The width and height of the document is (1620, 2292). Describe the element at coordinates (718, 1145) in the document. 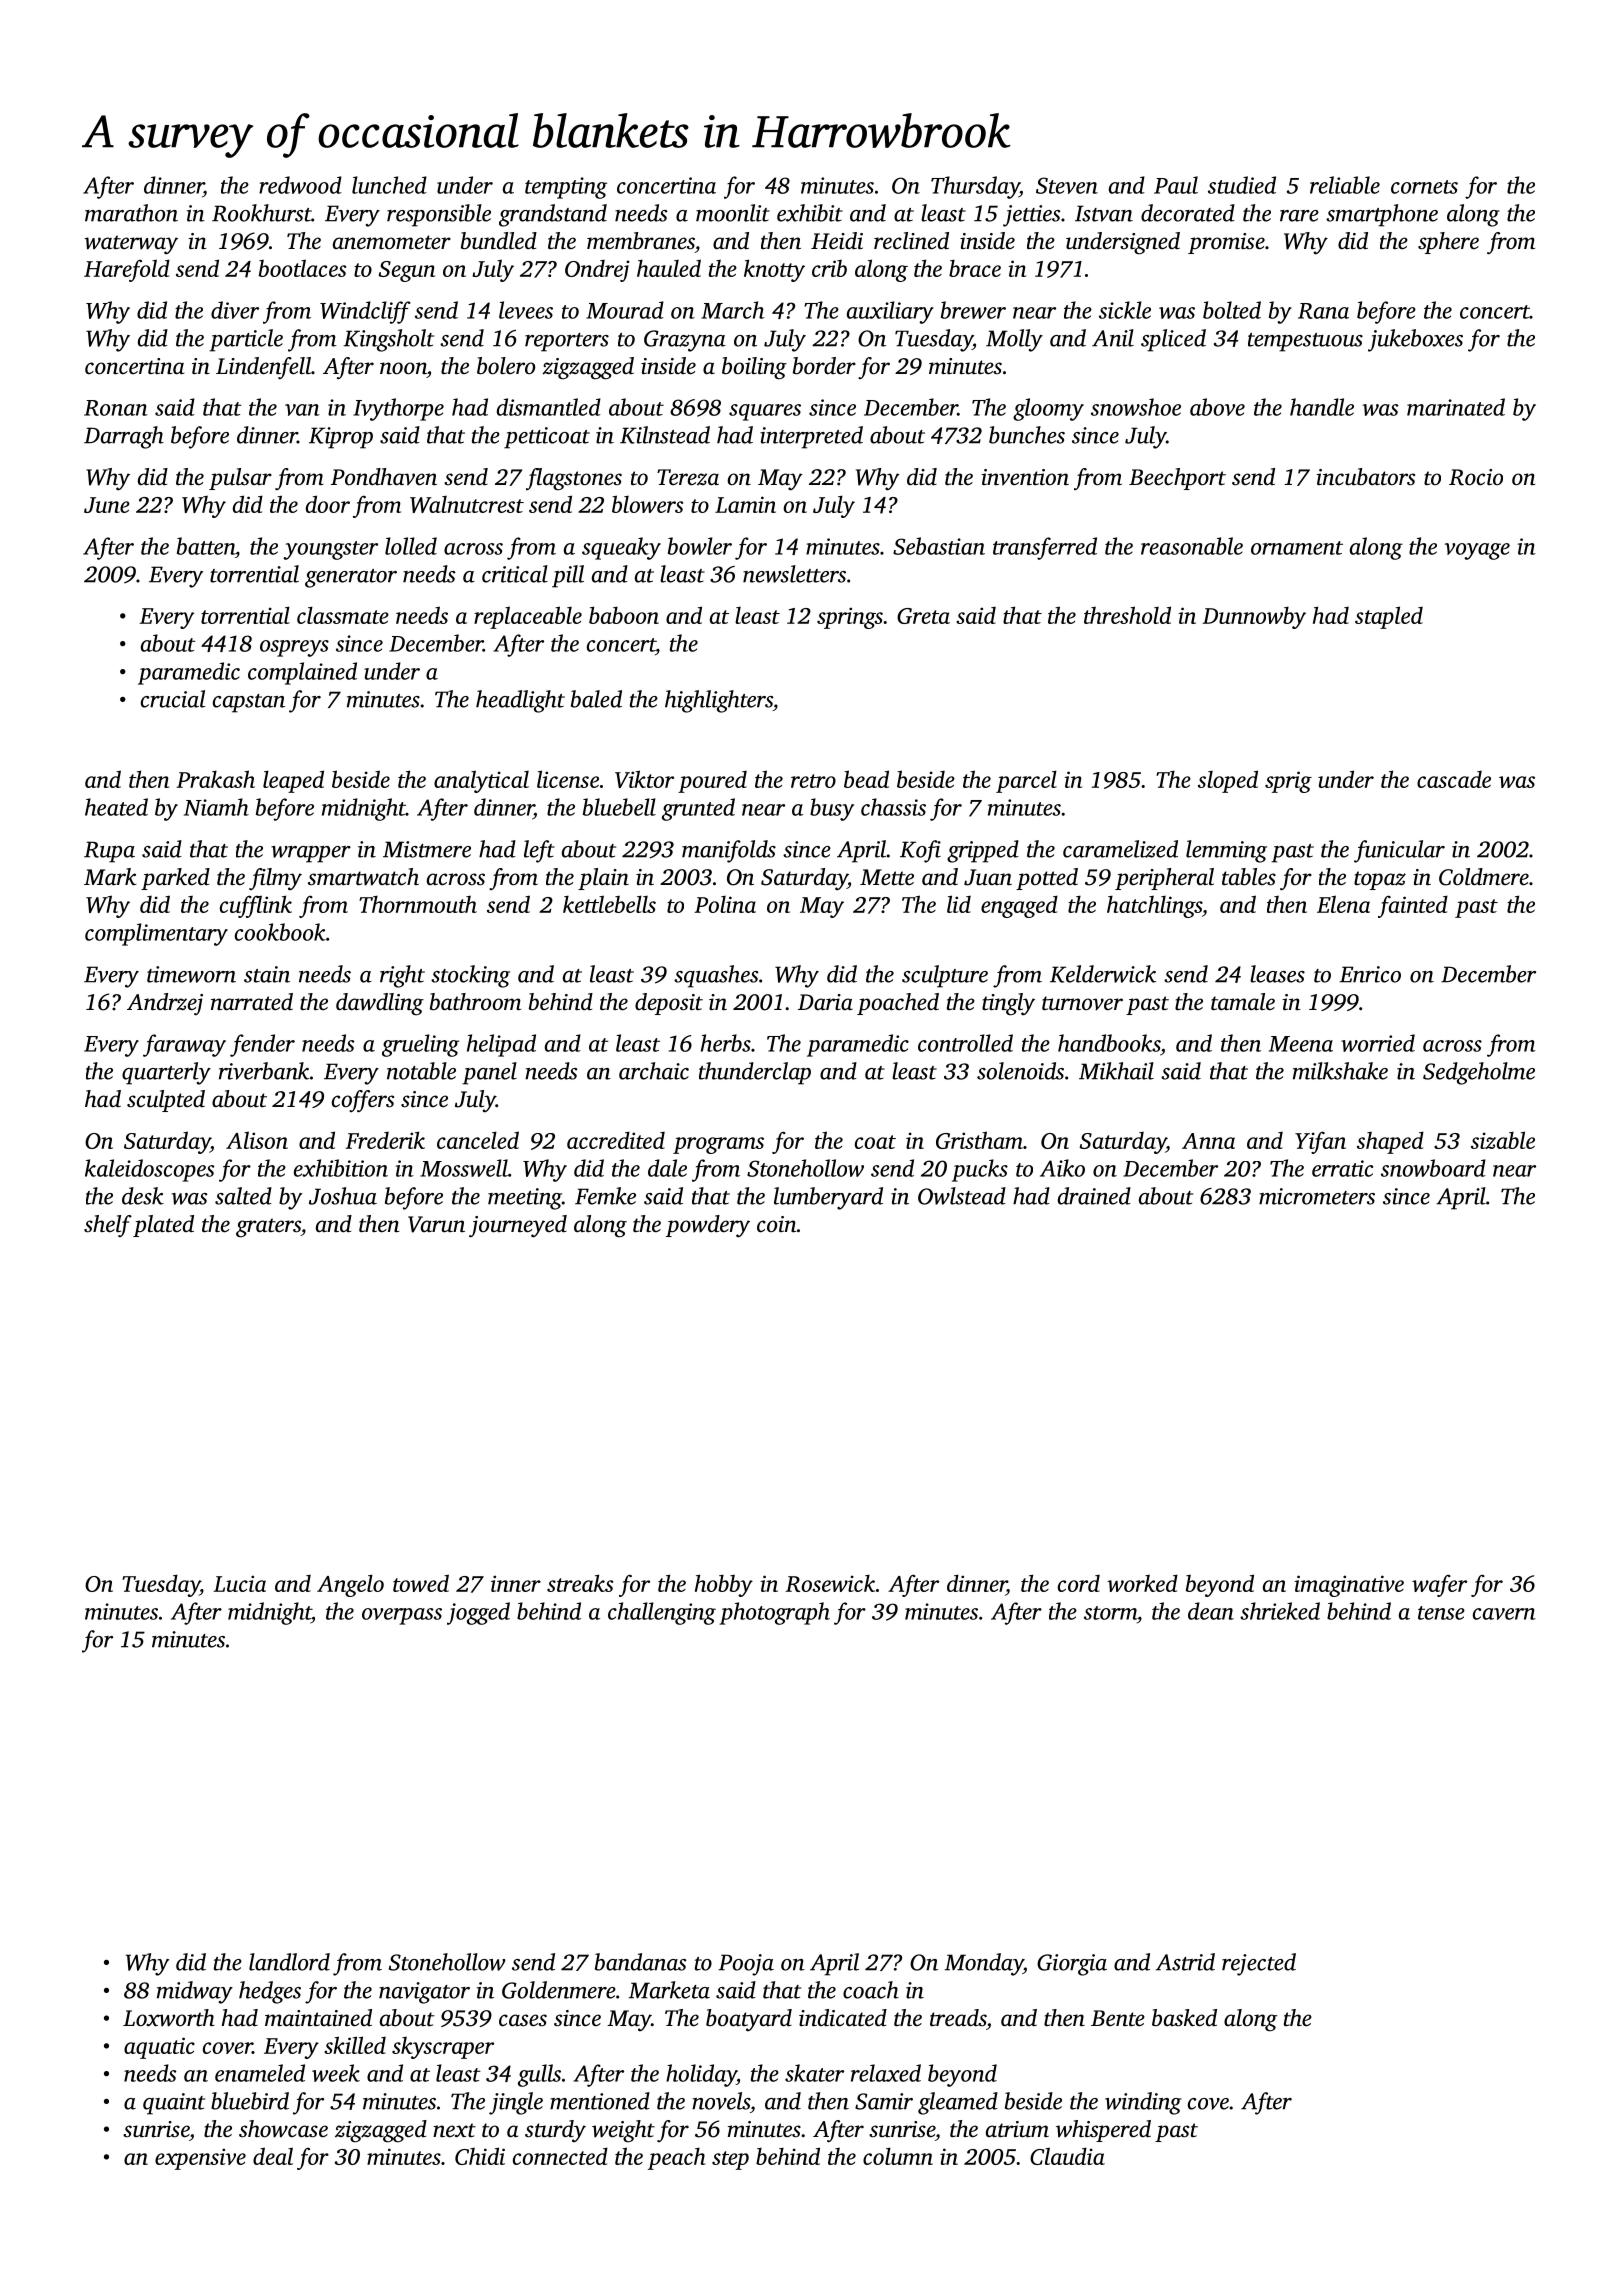

I see `programs` at that location.
